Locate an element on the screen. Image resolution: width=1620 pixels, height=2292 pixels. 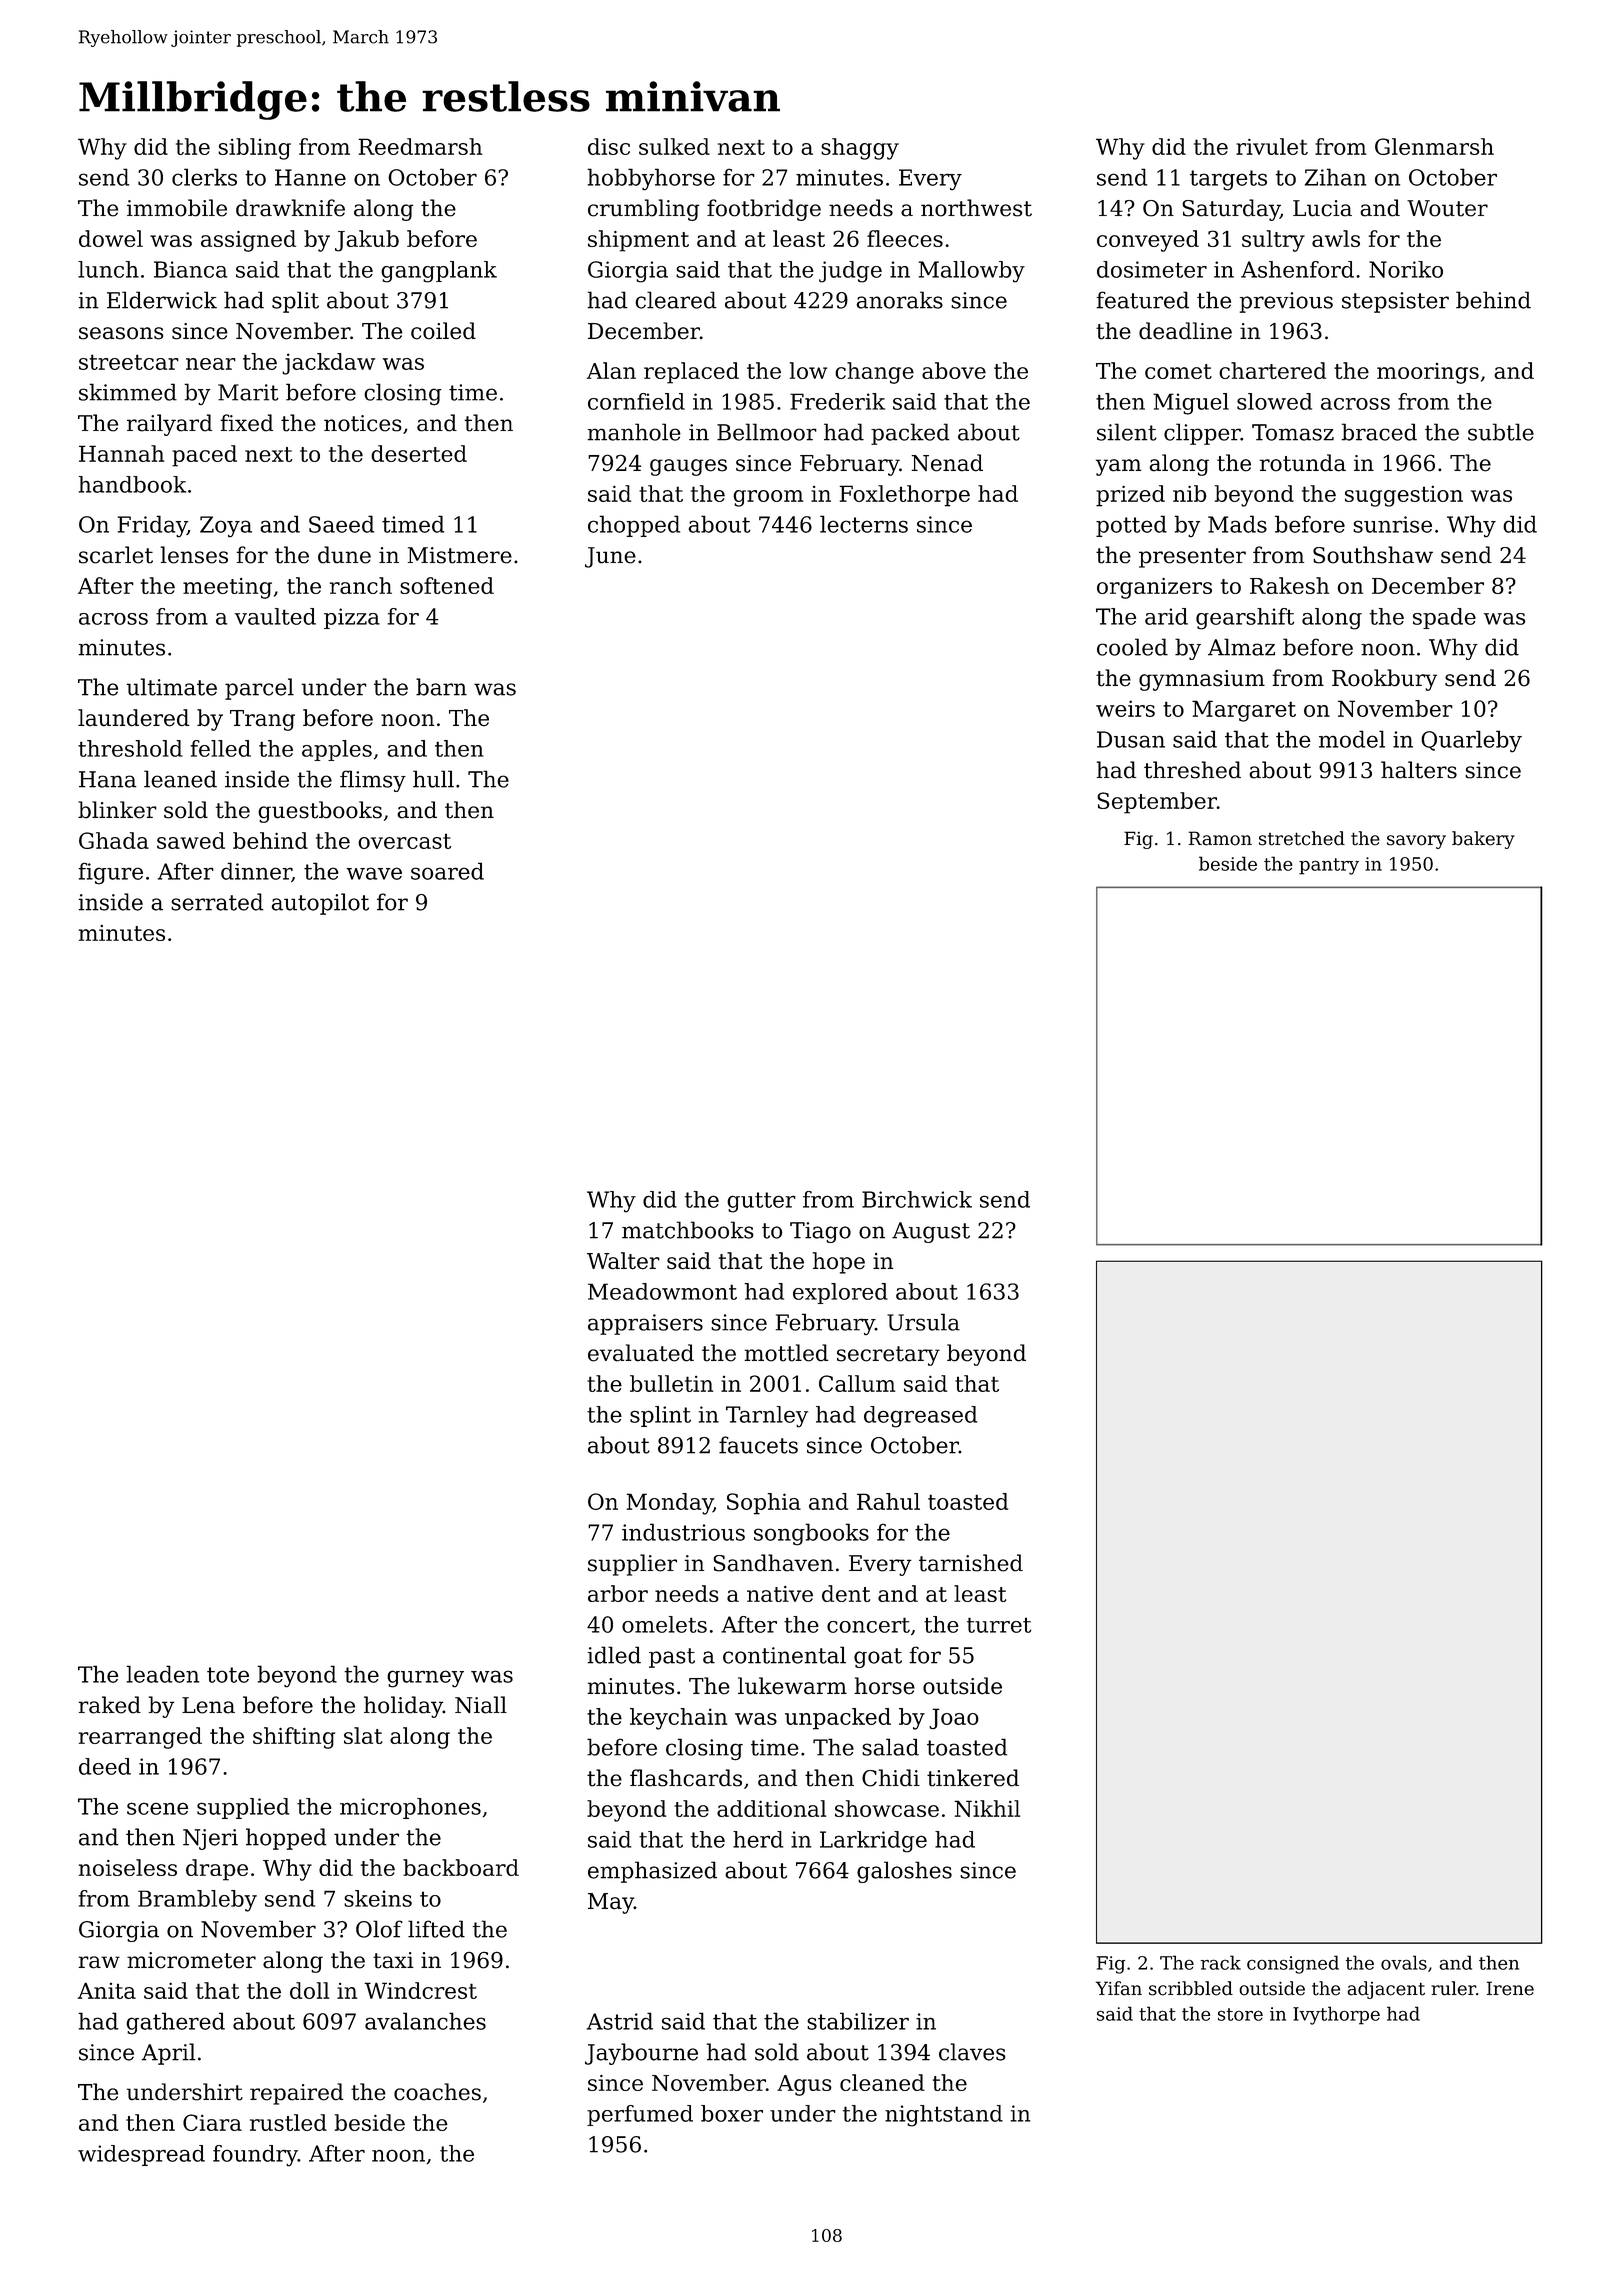
stepsister is located at coordinates (1395, 302).
